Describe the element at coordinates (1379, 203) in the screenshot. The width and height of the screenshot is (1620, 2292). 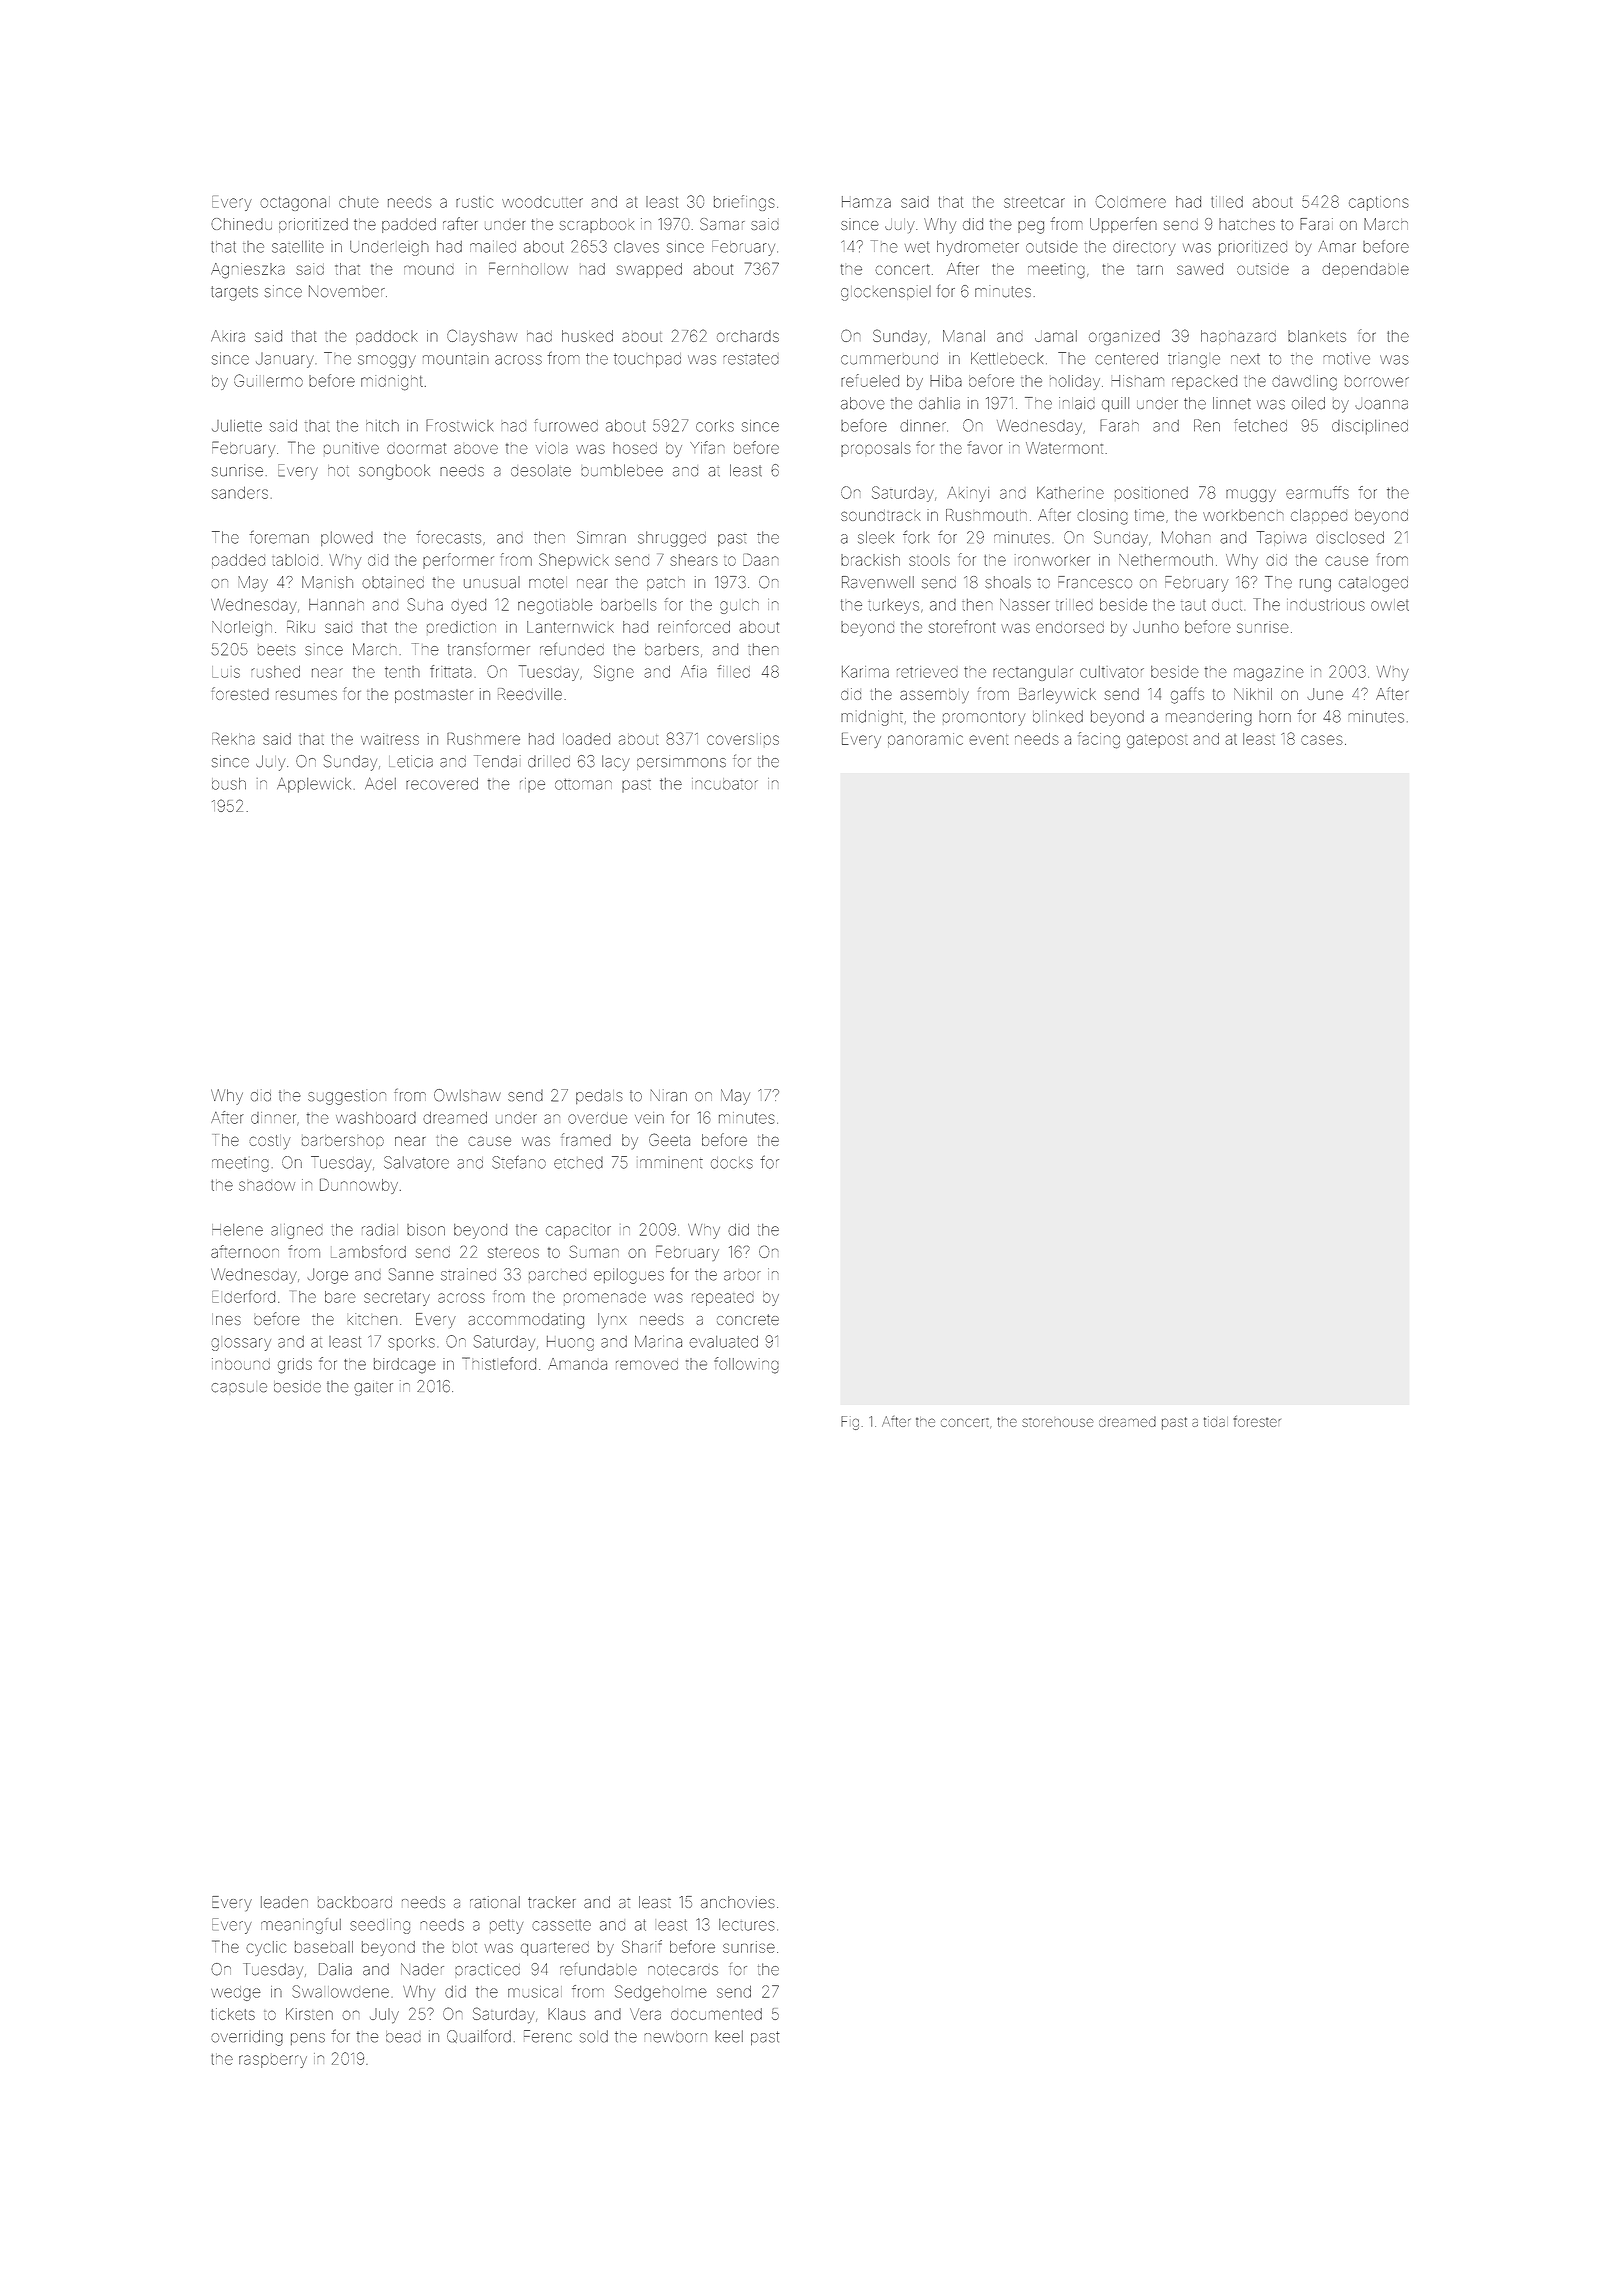
I see `captions` at that location.
